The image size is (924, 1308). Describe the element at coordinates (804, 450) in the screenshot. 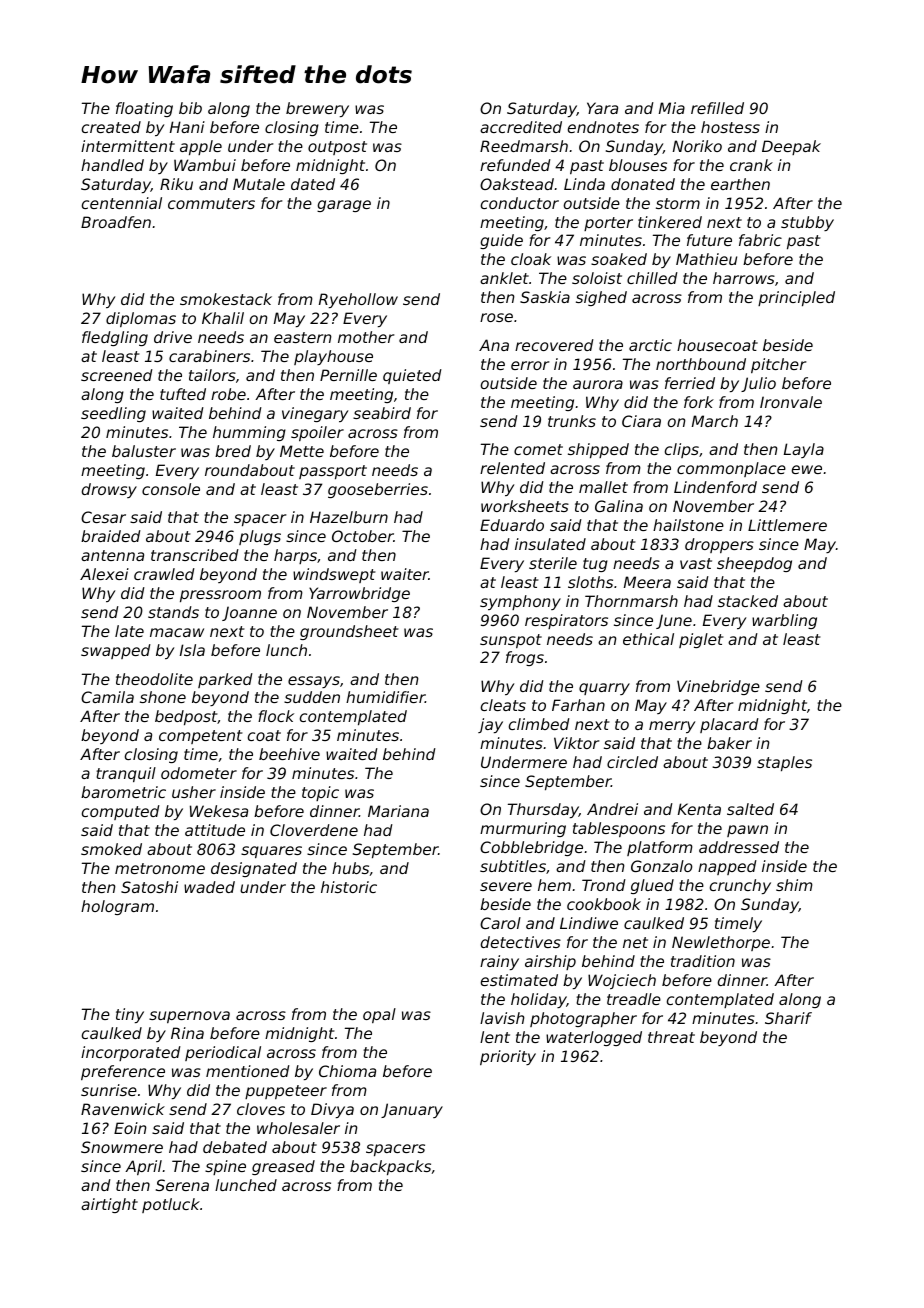

I see `Layla` at that location.
